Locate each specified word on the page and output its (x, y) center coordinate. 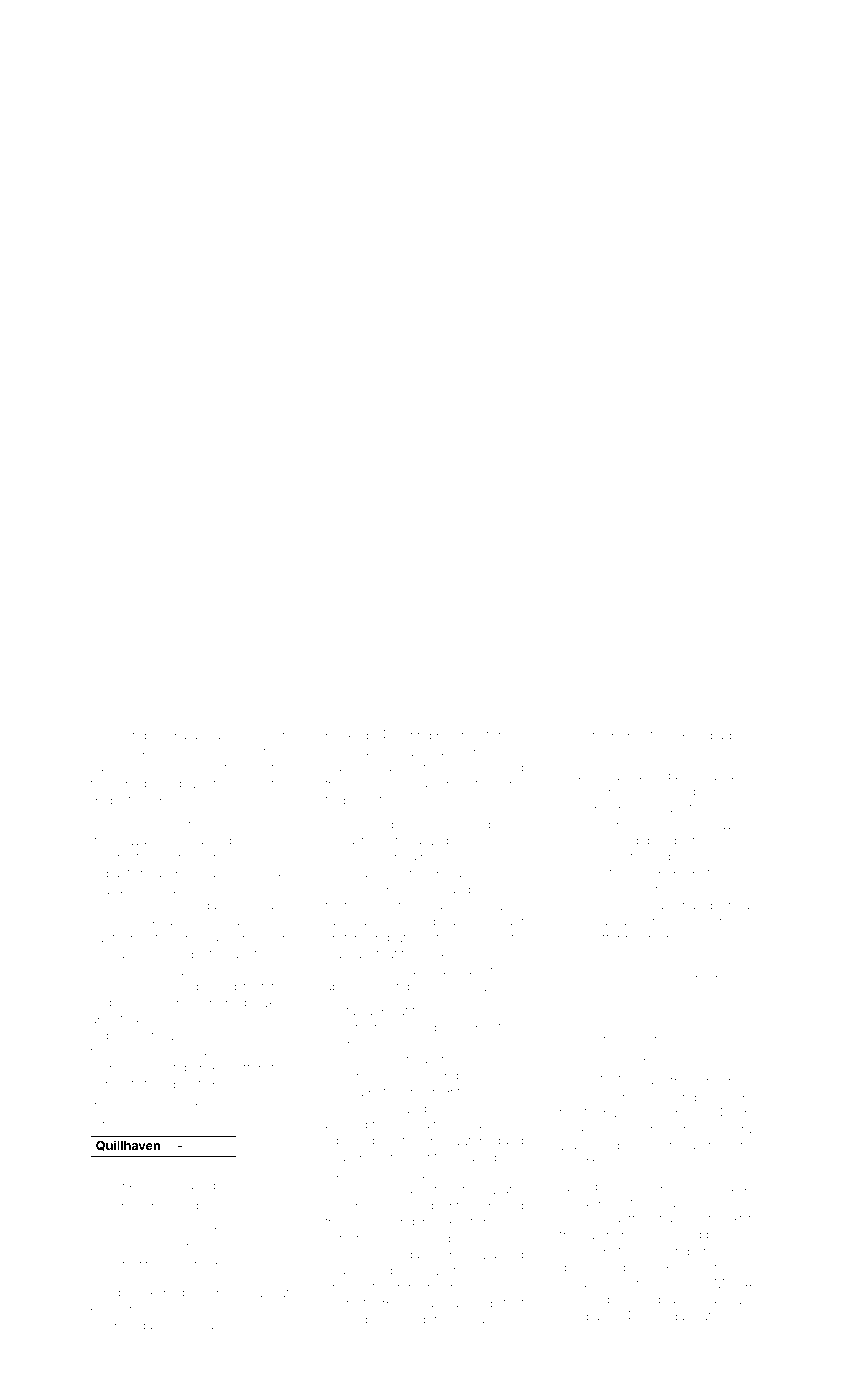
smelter (721, 841)
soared (407, 784)
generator (239, 940)
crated (374, 1271)
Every (507, 906)
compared (589, 1317)
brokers (143, 1309)
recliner (267, 1035)
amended (445, 1076)
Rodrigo (661, 1301)
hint (733, 889)
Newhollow (627, 1097)
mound (197, 1226)
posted (269, 769)
